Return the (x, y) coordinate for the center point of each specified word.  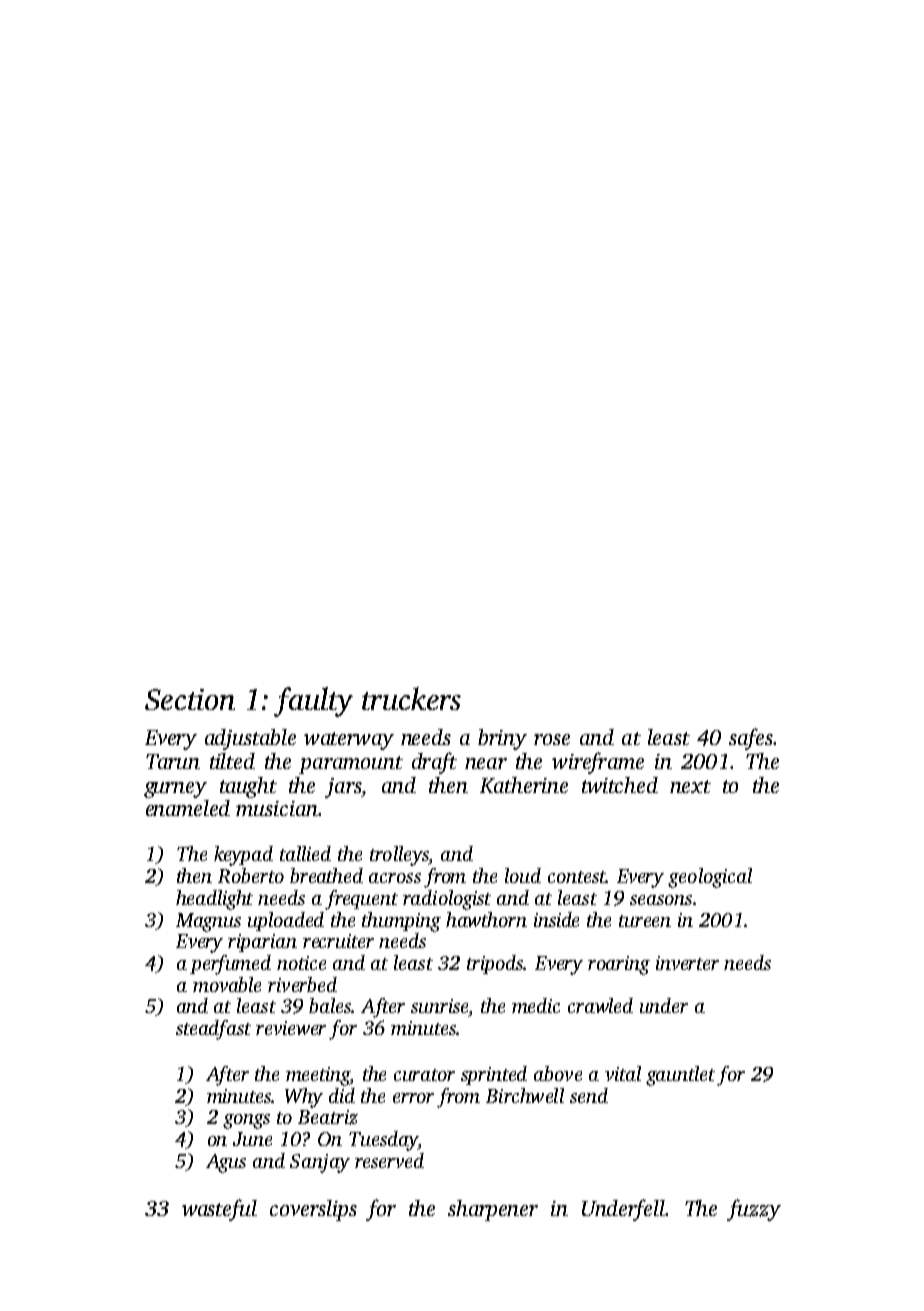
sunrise (439, 1006)
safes (751, 739)
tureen (645, 921)
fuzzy (754, 1210)
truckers (411, 698)
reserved (389, 1160)
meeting (318, 1076)
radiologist (447, 900)
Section (190, 699)
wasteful (219, 1210)
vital (623, 1073)
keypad (243, 856)
